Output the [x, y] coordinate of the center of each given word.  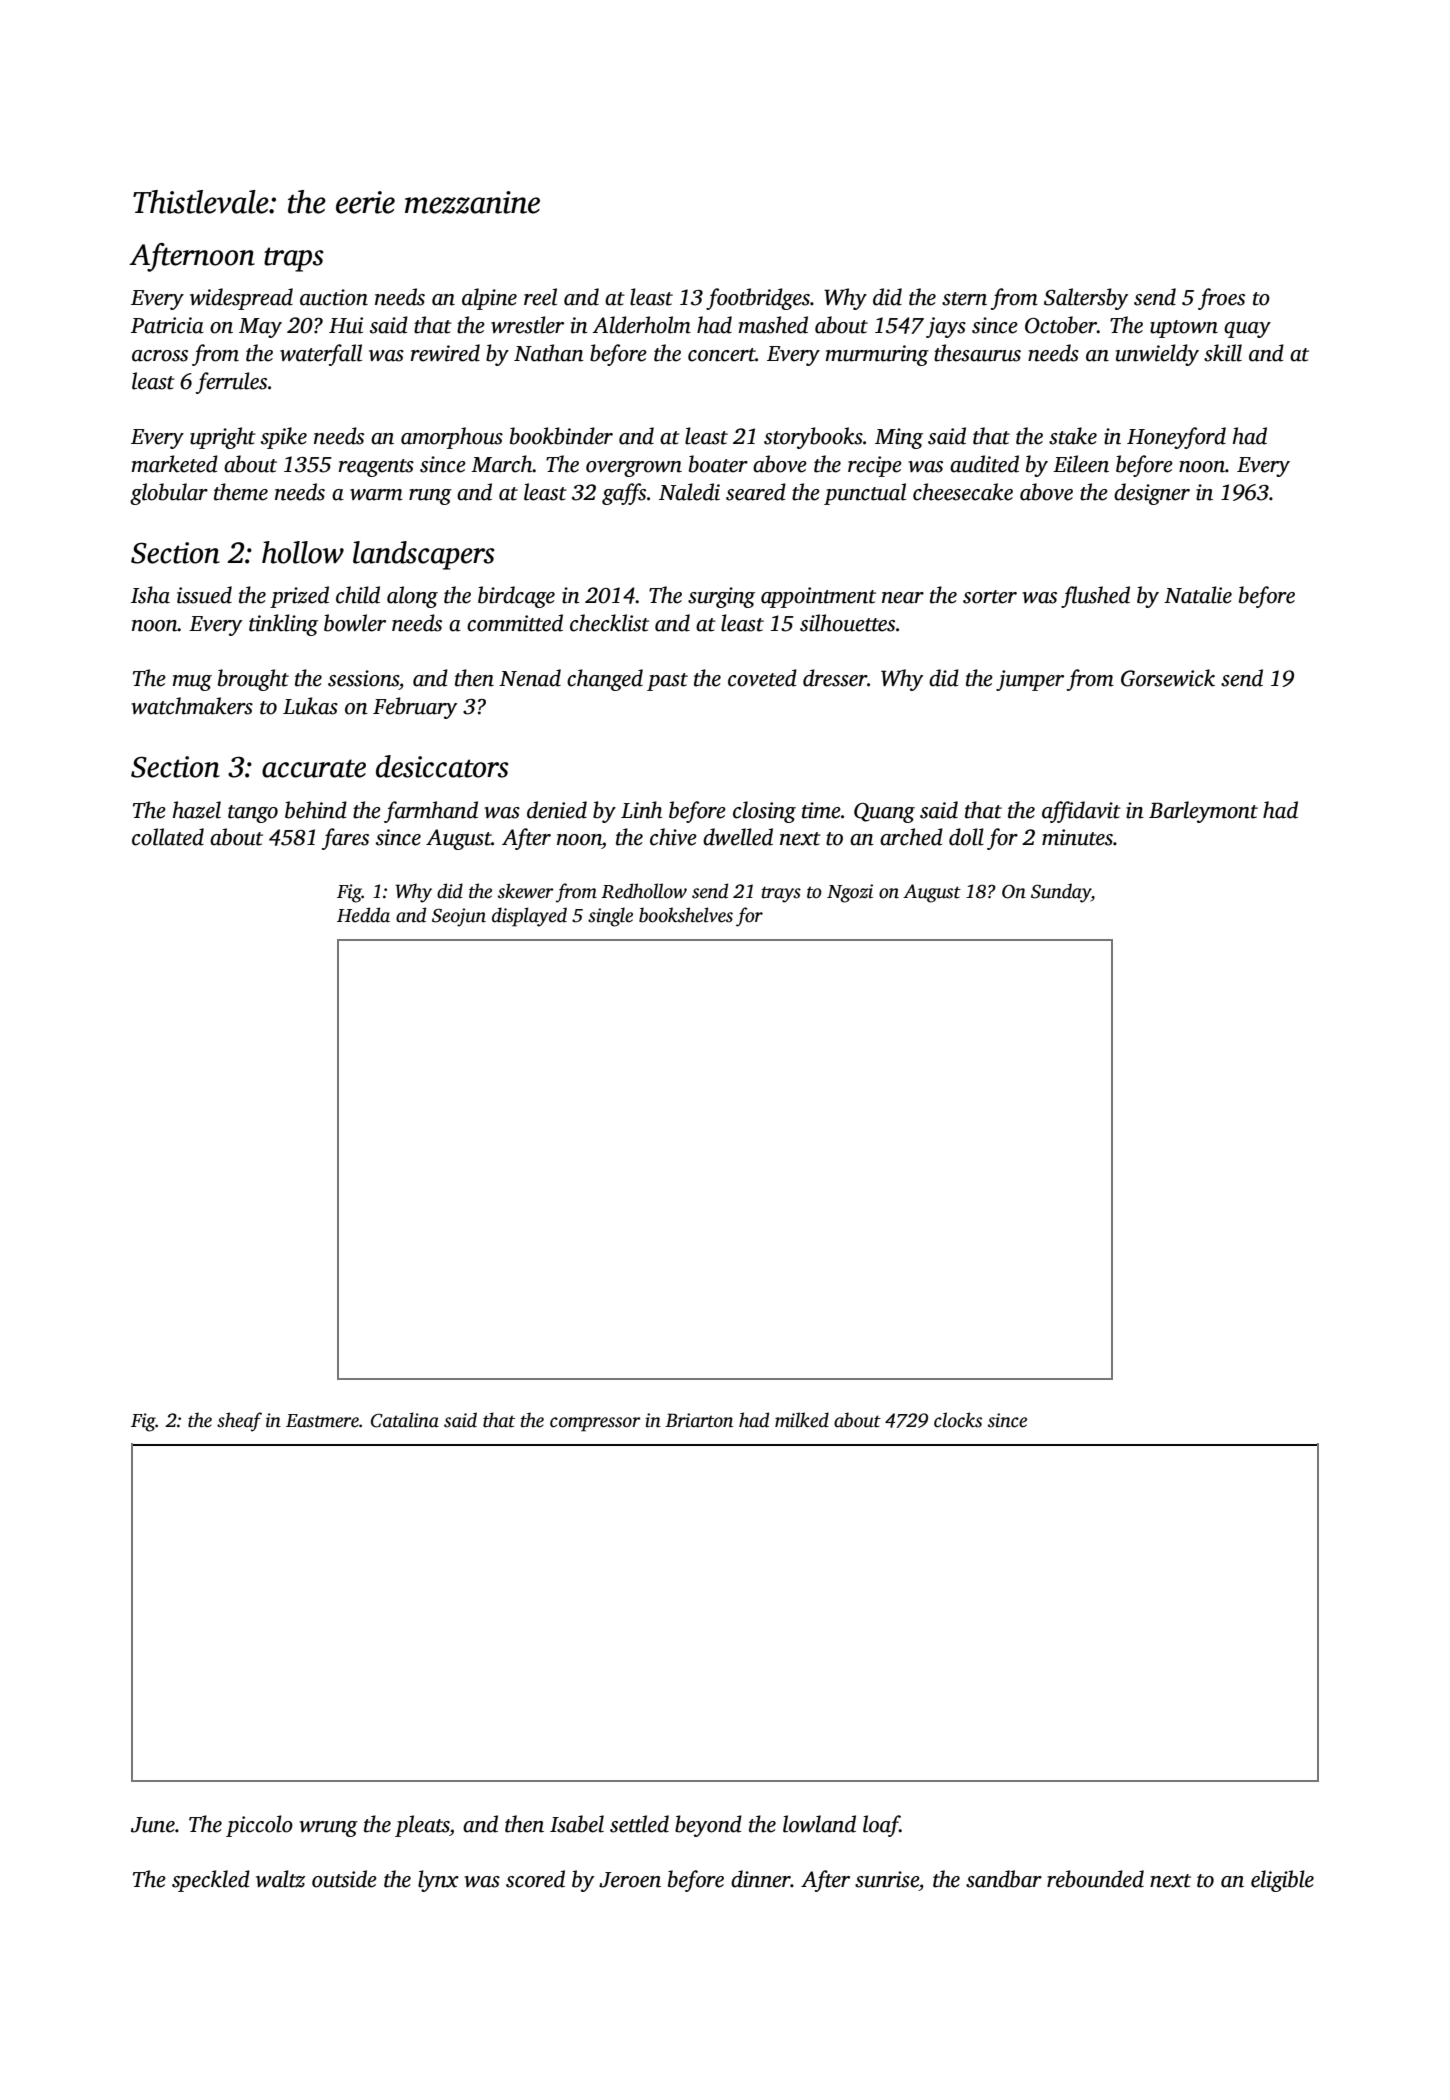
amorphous [452, 438]
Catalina [405, 1420]
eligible [1282, 1881]
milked [802, 1420]
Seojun [459, 917]
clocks [958, 1420]
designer [1152, 494]
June [153, 1825]
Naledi [689, 492]
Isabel [577, 1824]
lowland [819, 1824]
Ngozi [850, 893]
